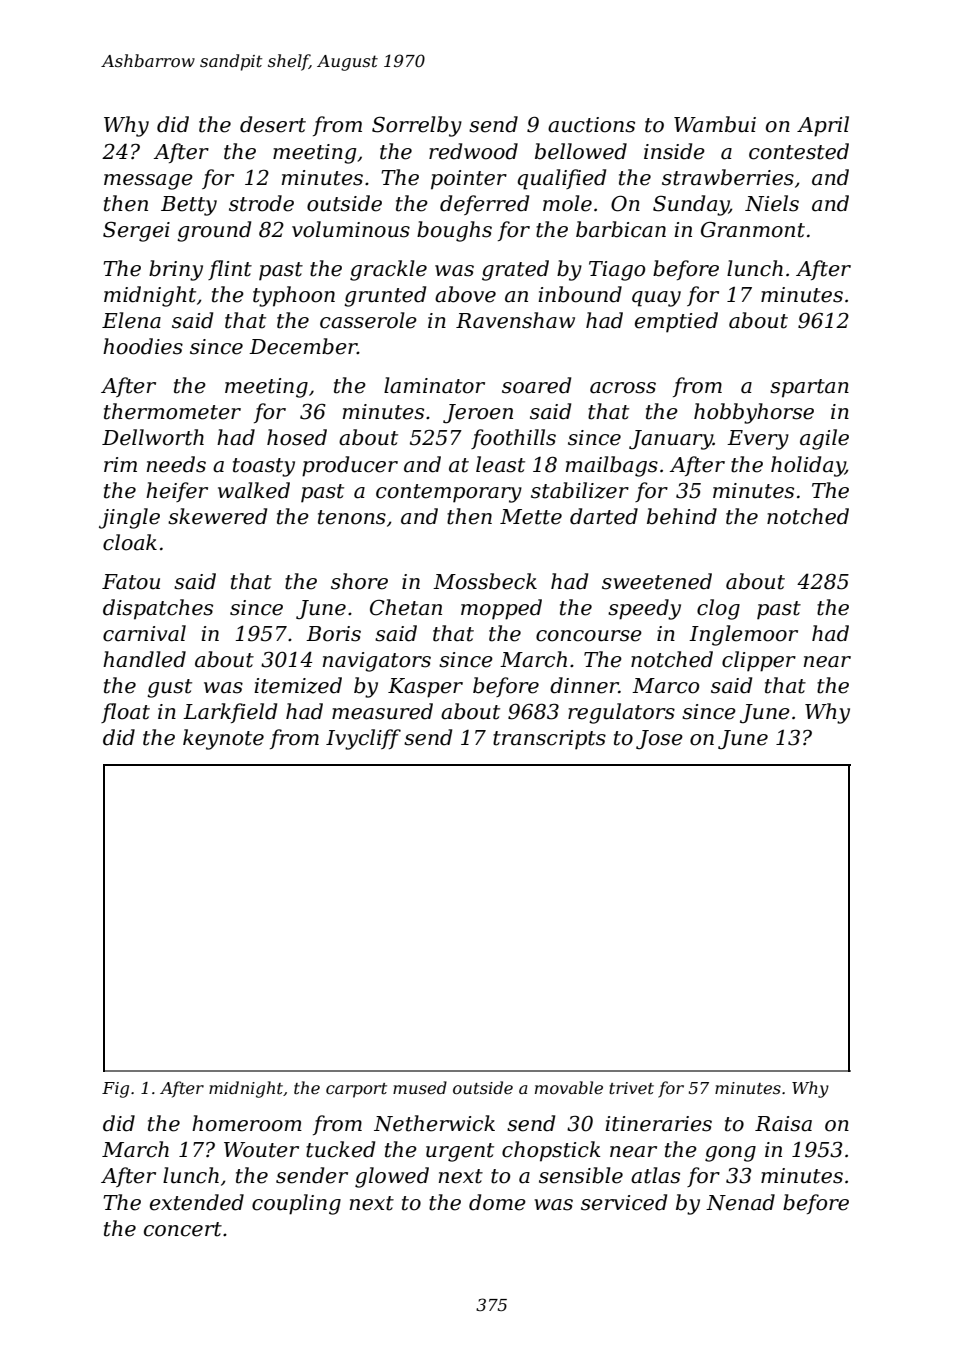 The image size is (953, 1354). What do you see at coordinates (783, 1124) in the document?
I see `Raisa` at bounding box center [783, 1124].
